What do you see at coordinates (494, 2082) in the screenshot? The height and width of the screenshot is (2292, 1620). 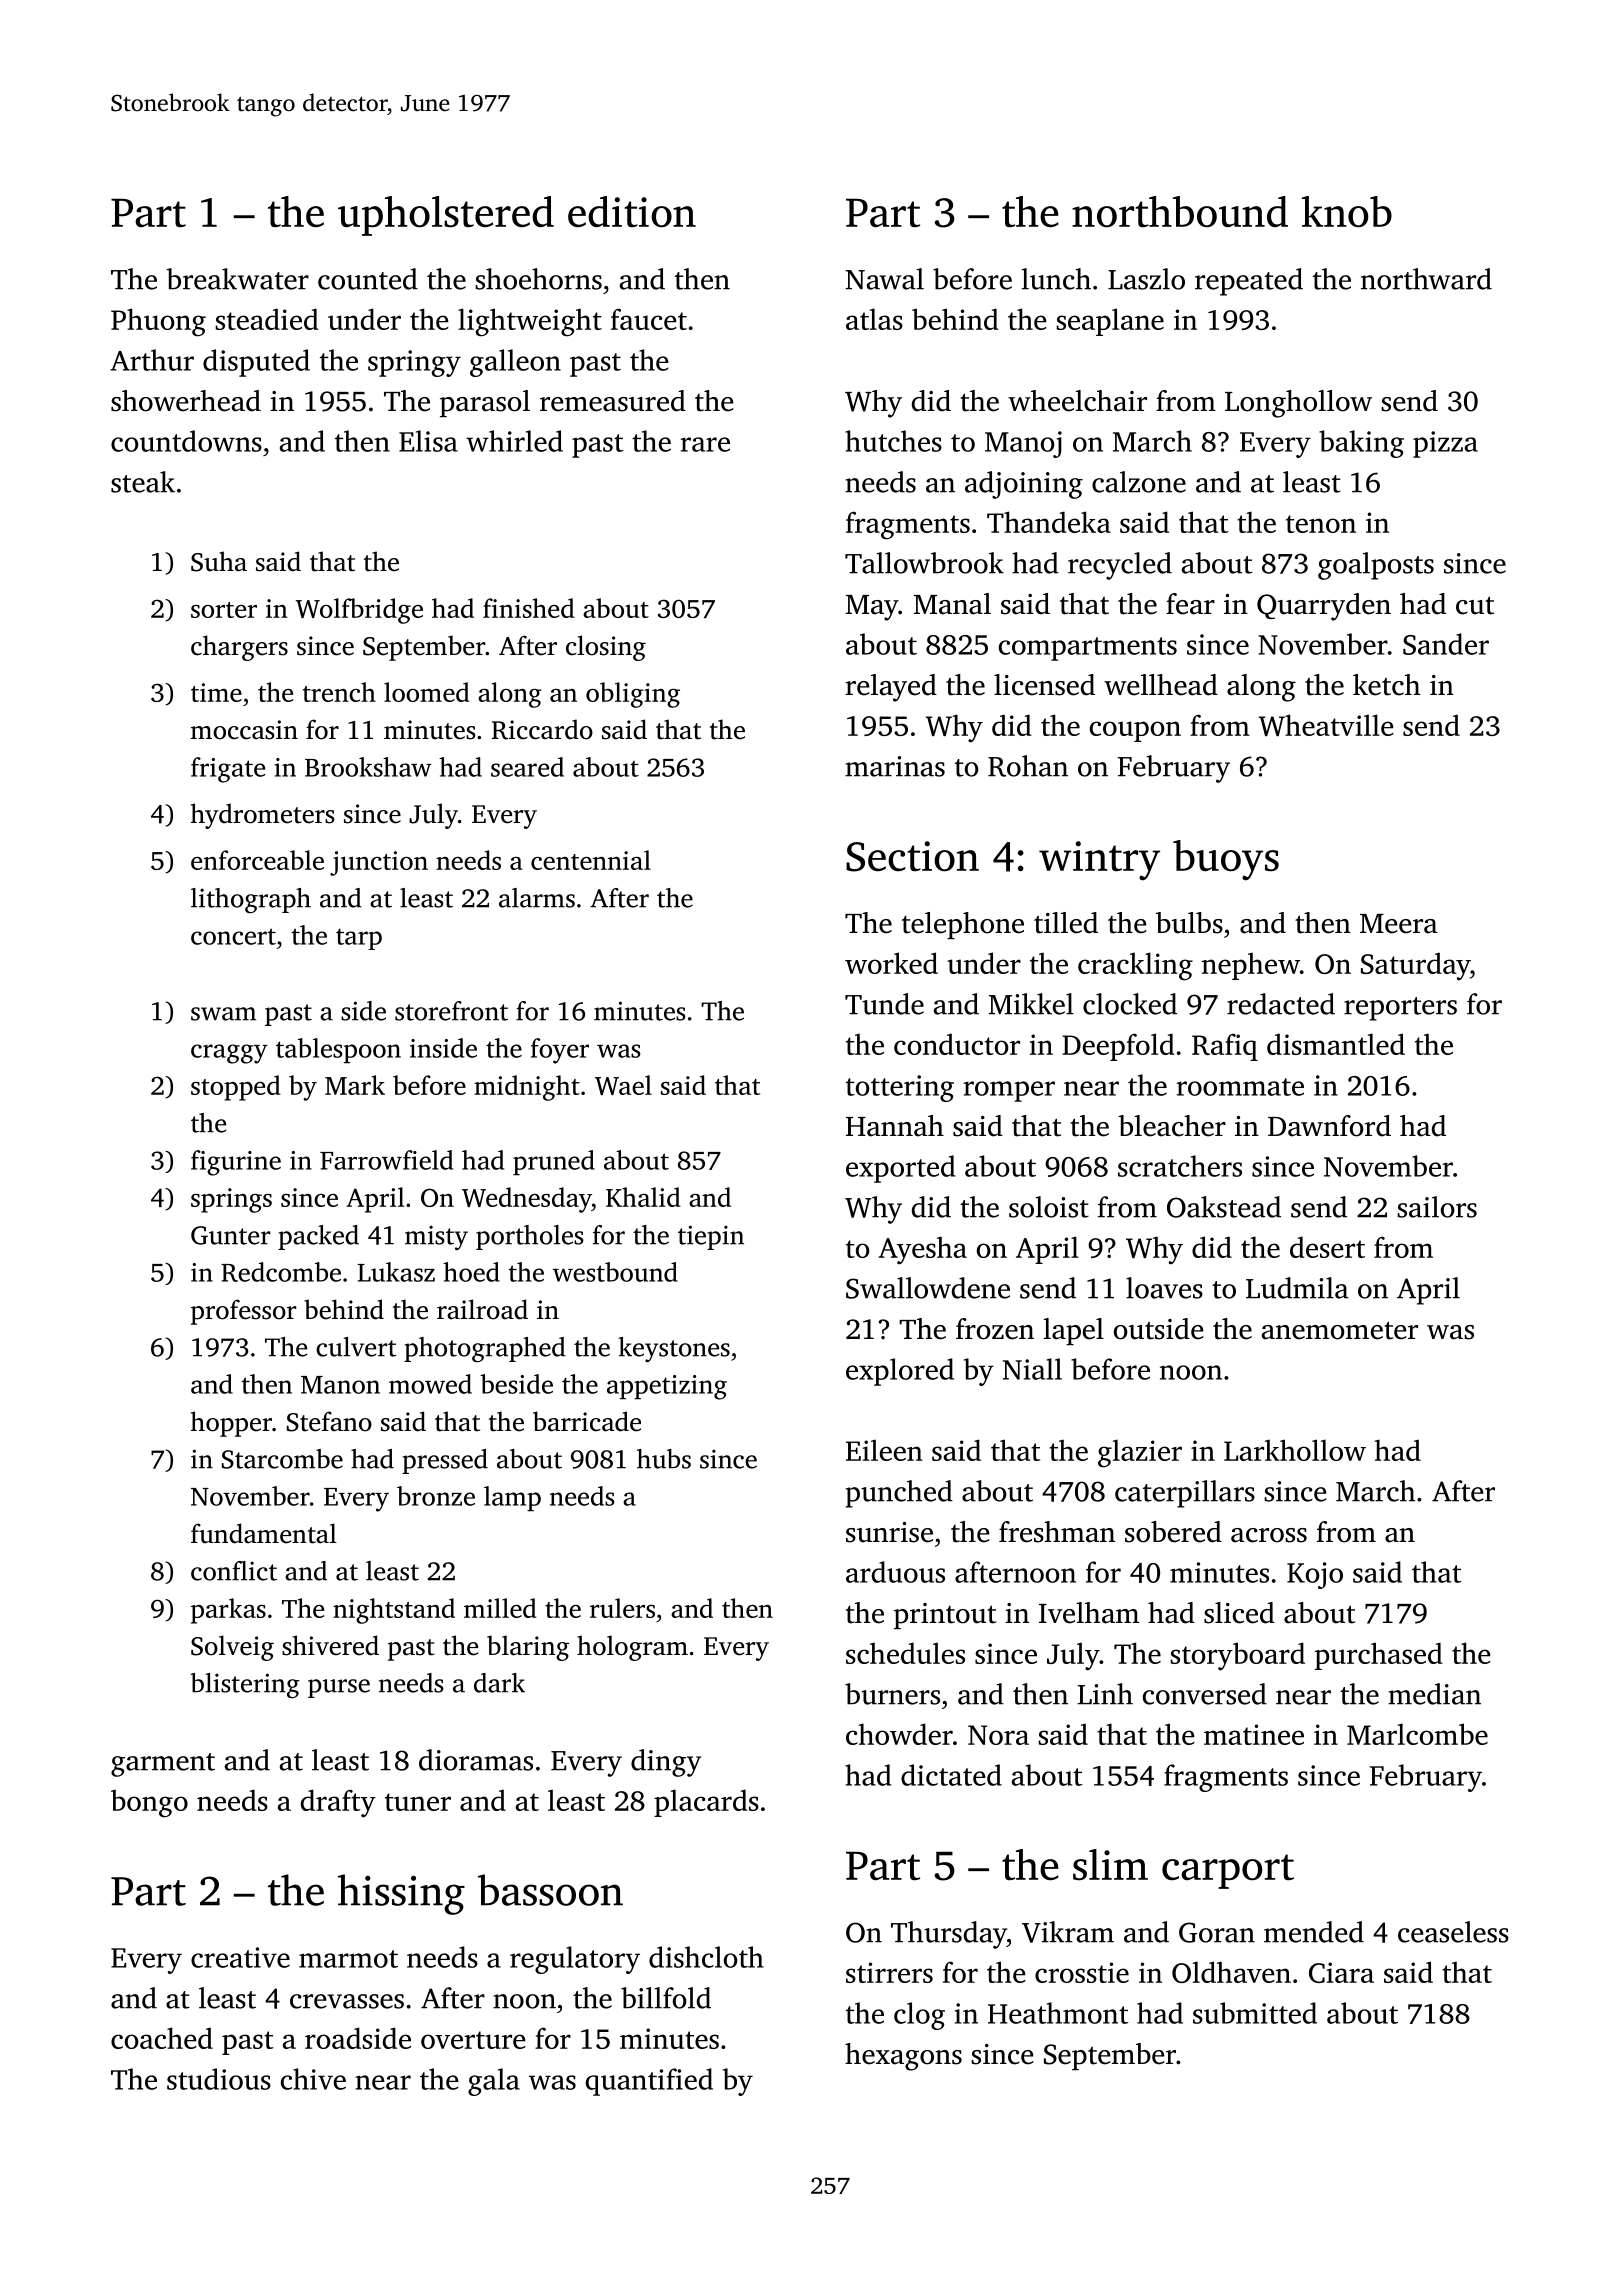 I see `gala` at bounding box center [494, 2082].
